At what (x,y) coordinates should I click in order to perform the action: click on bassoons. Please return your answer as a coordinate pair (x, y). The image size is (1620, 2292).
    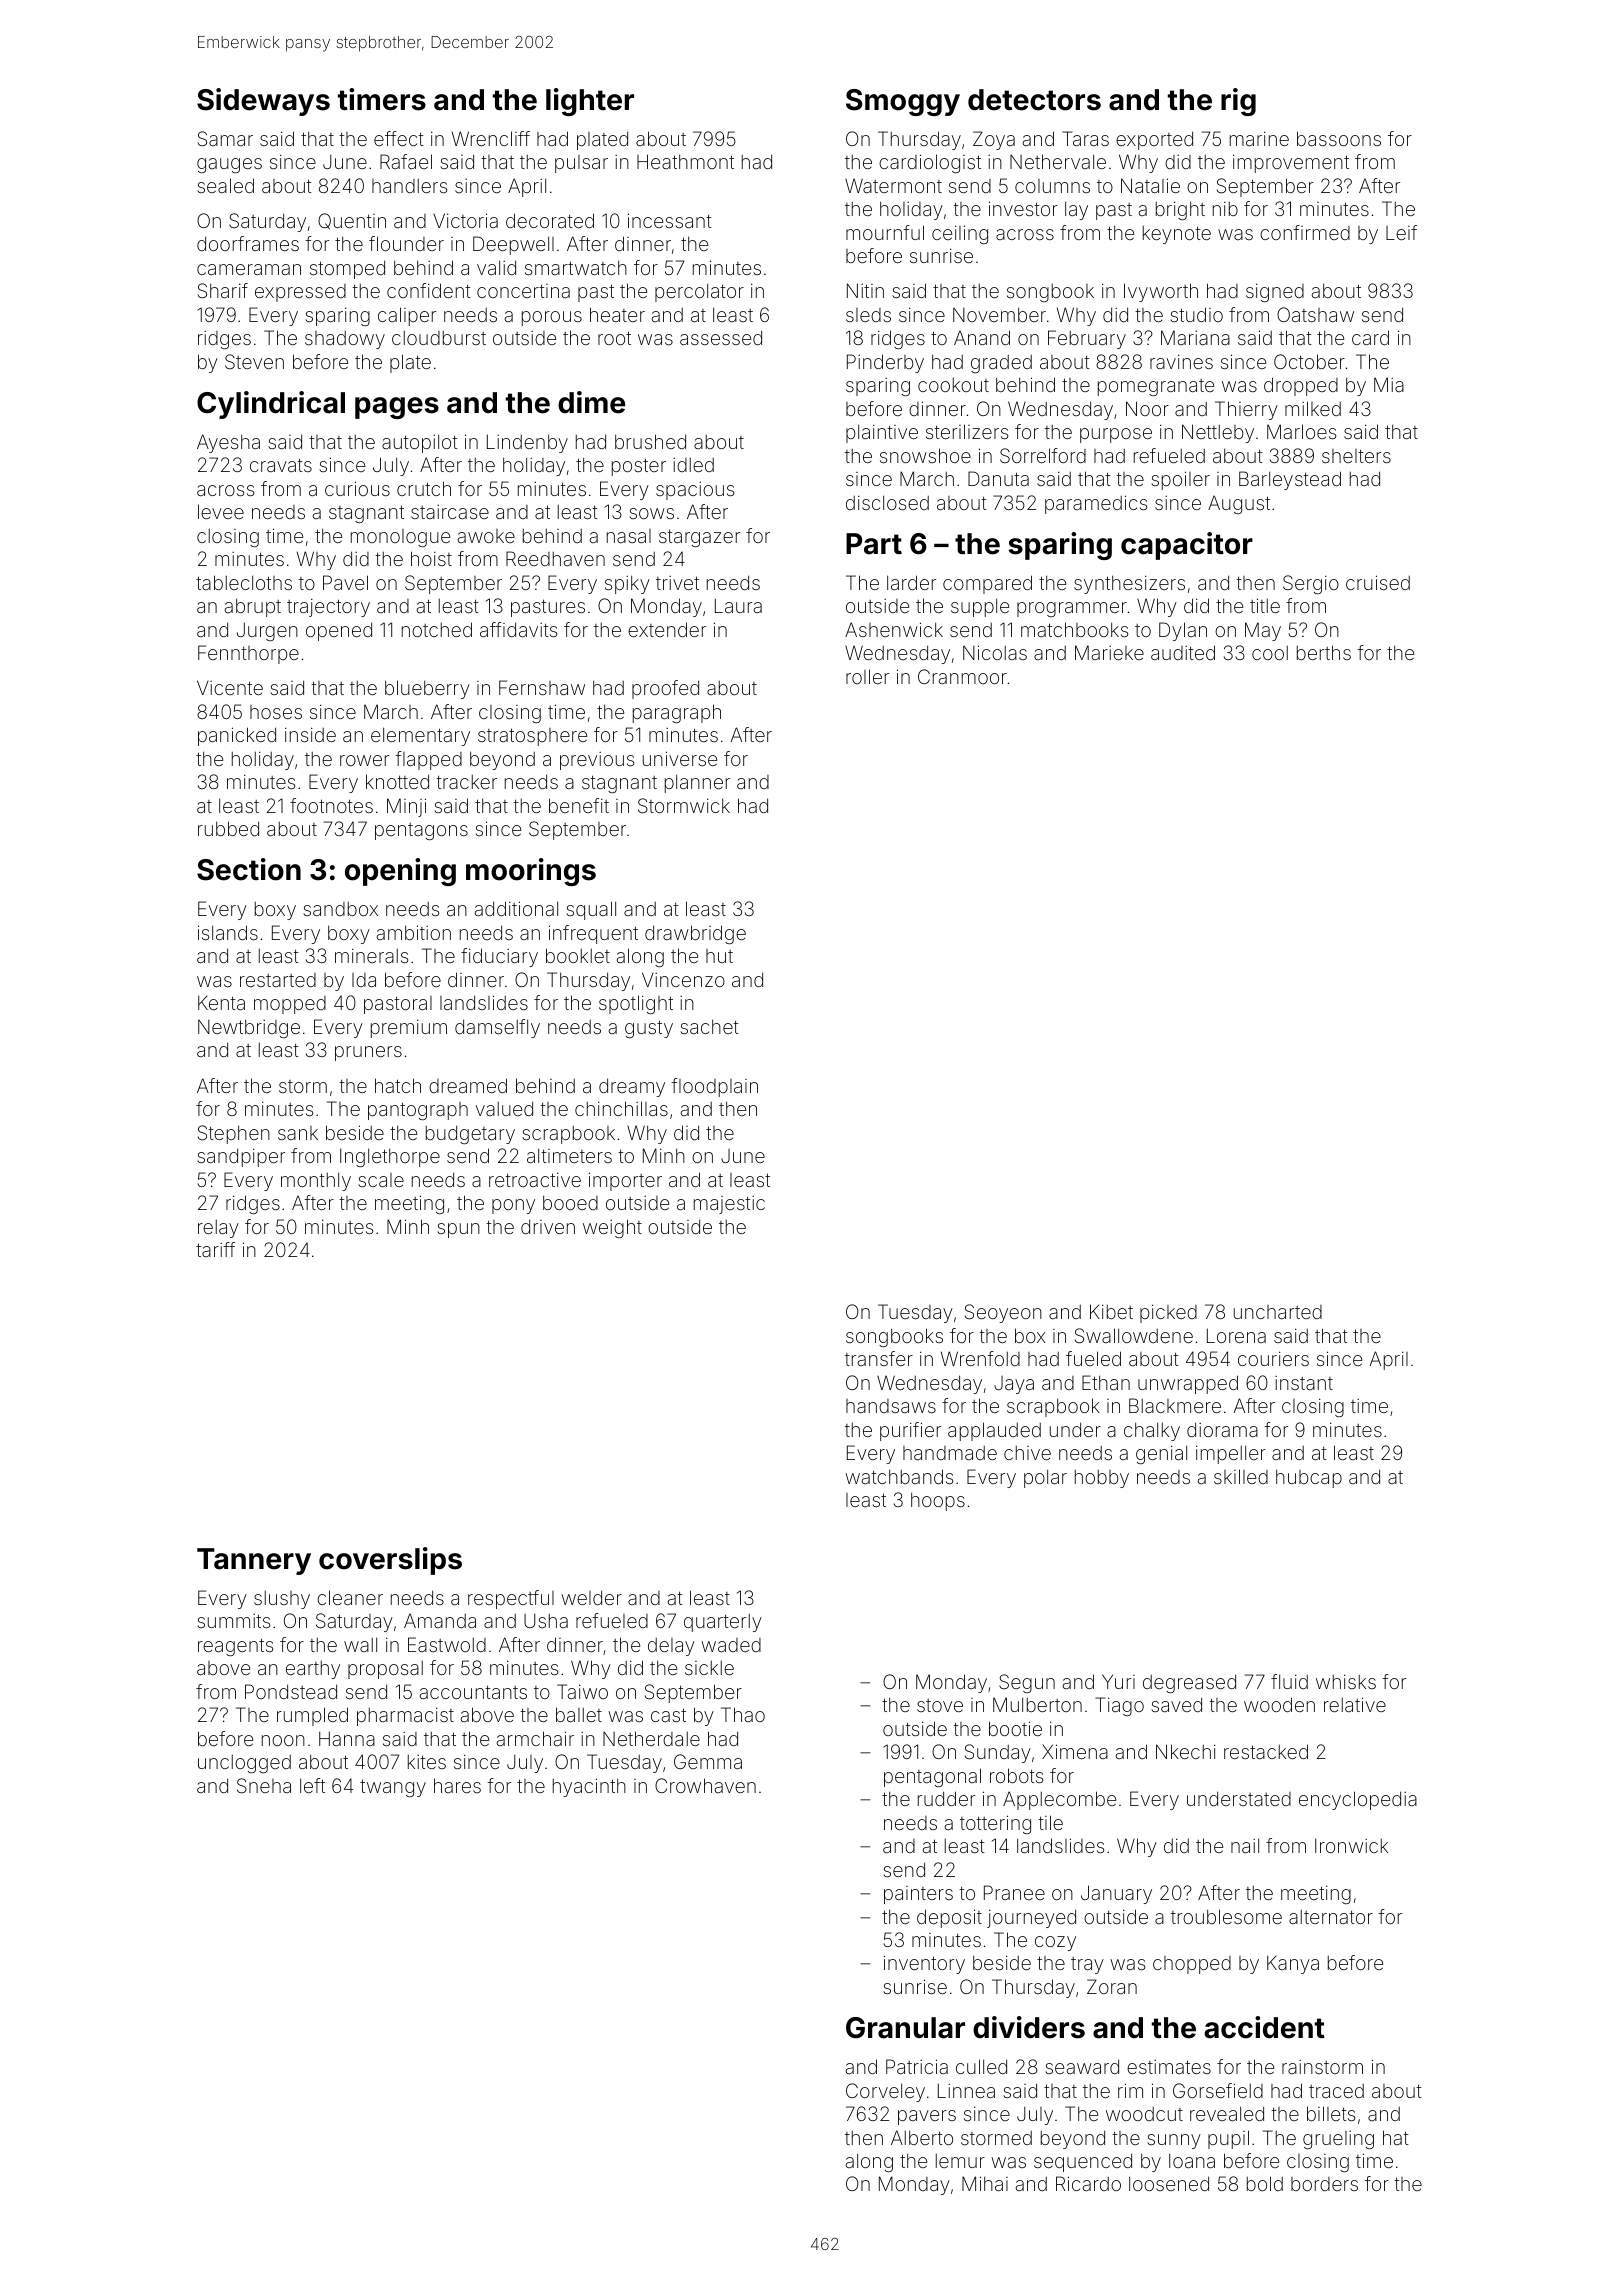
    Looking at the image, I should click on (1339, 138).
